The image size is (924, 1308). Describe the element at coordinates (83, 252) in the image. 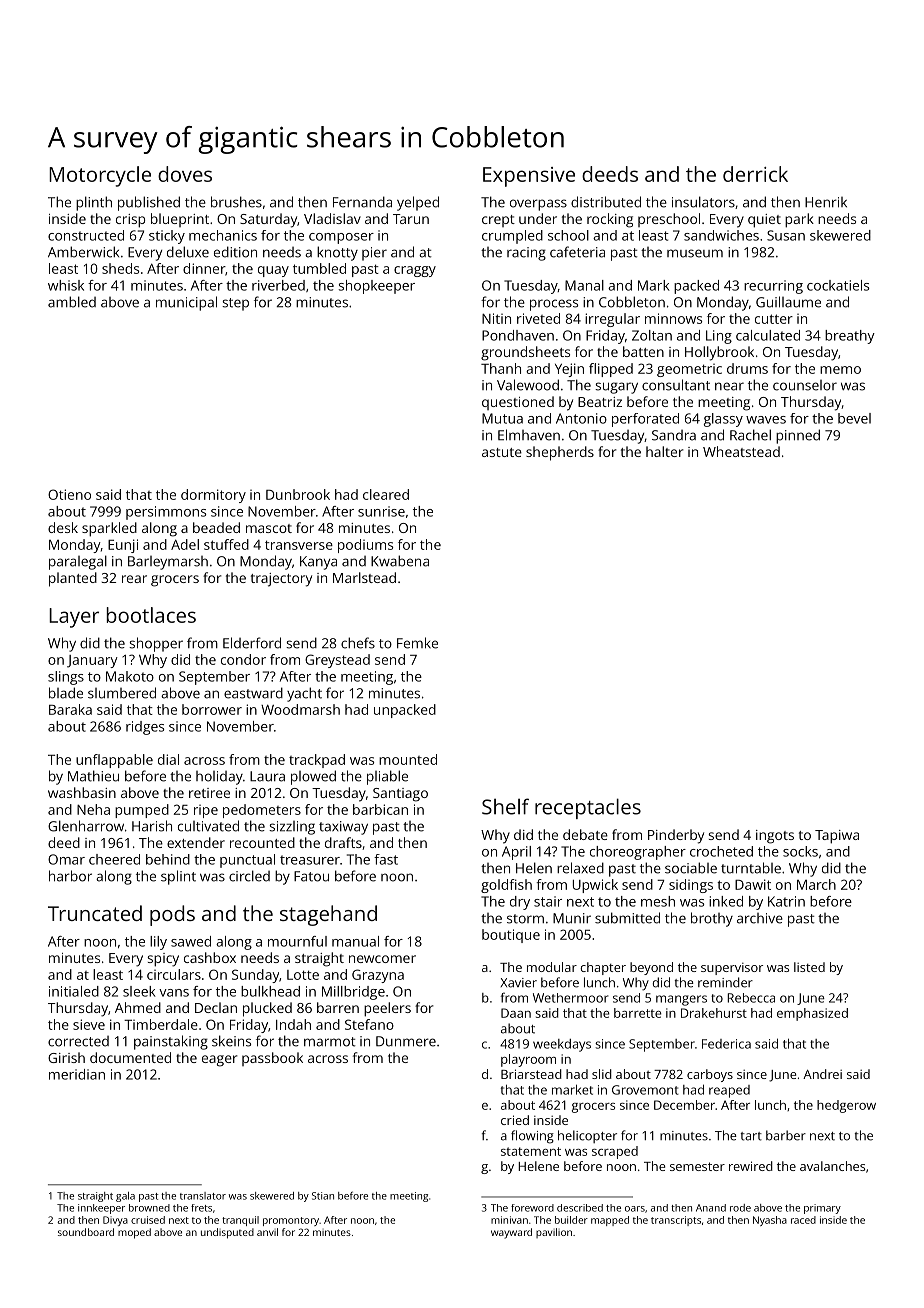

I see `Amberwick` at that location.
